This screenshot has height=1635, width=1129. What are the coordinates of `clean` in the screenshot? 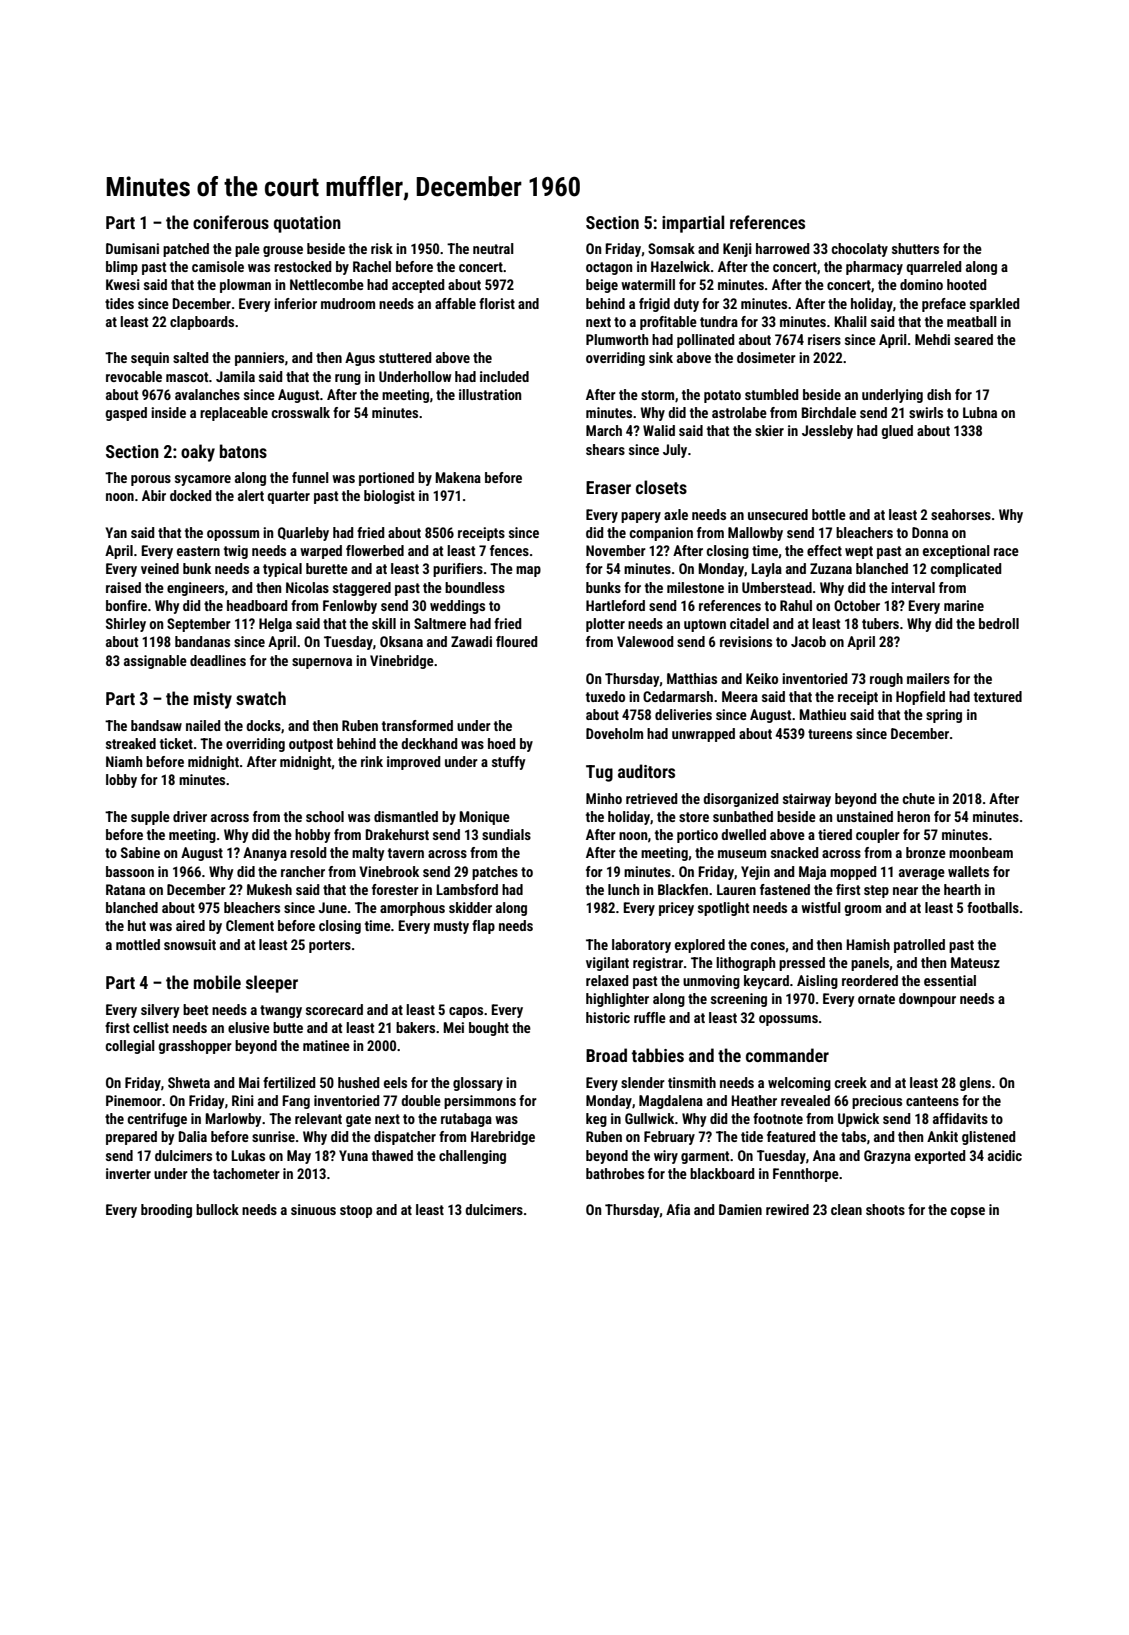 It's located at (846, 1209).
